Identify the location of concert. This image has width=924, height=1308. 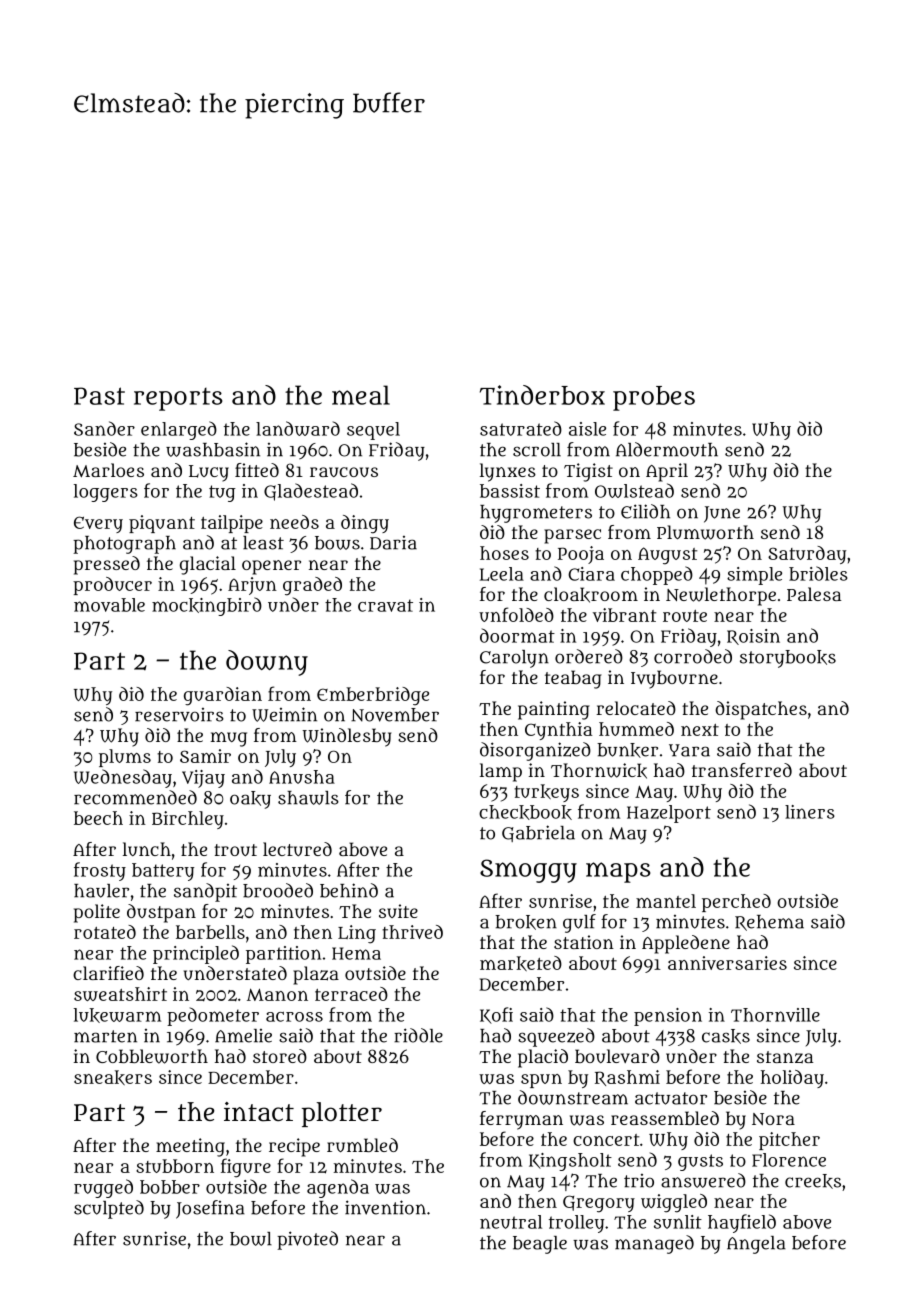
(606, 1140).
